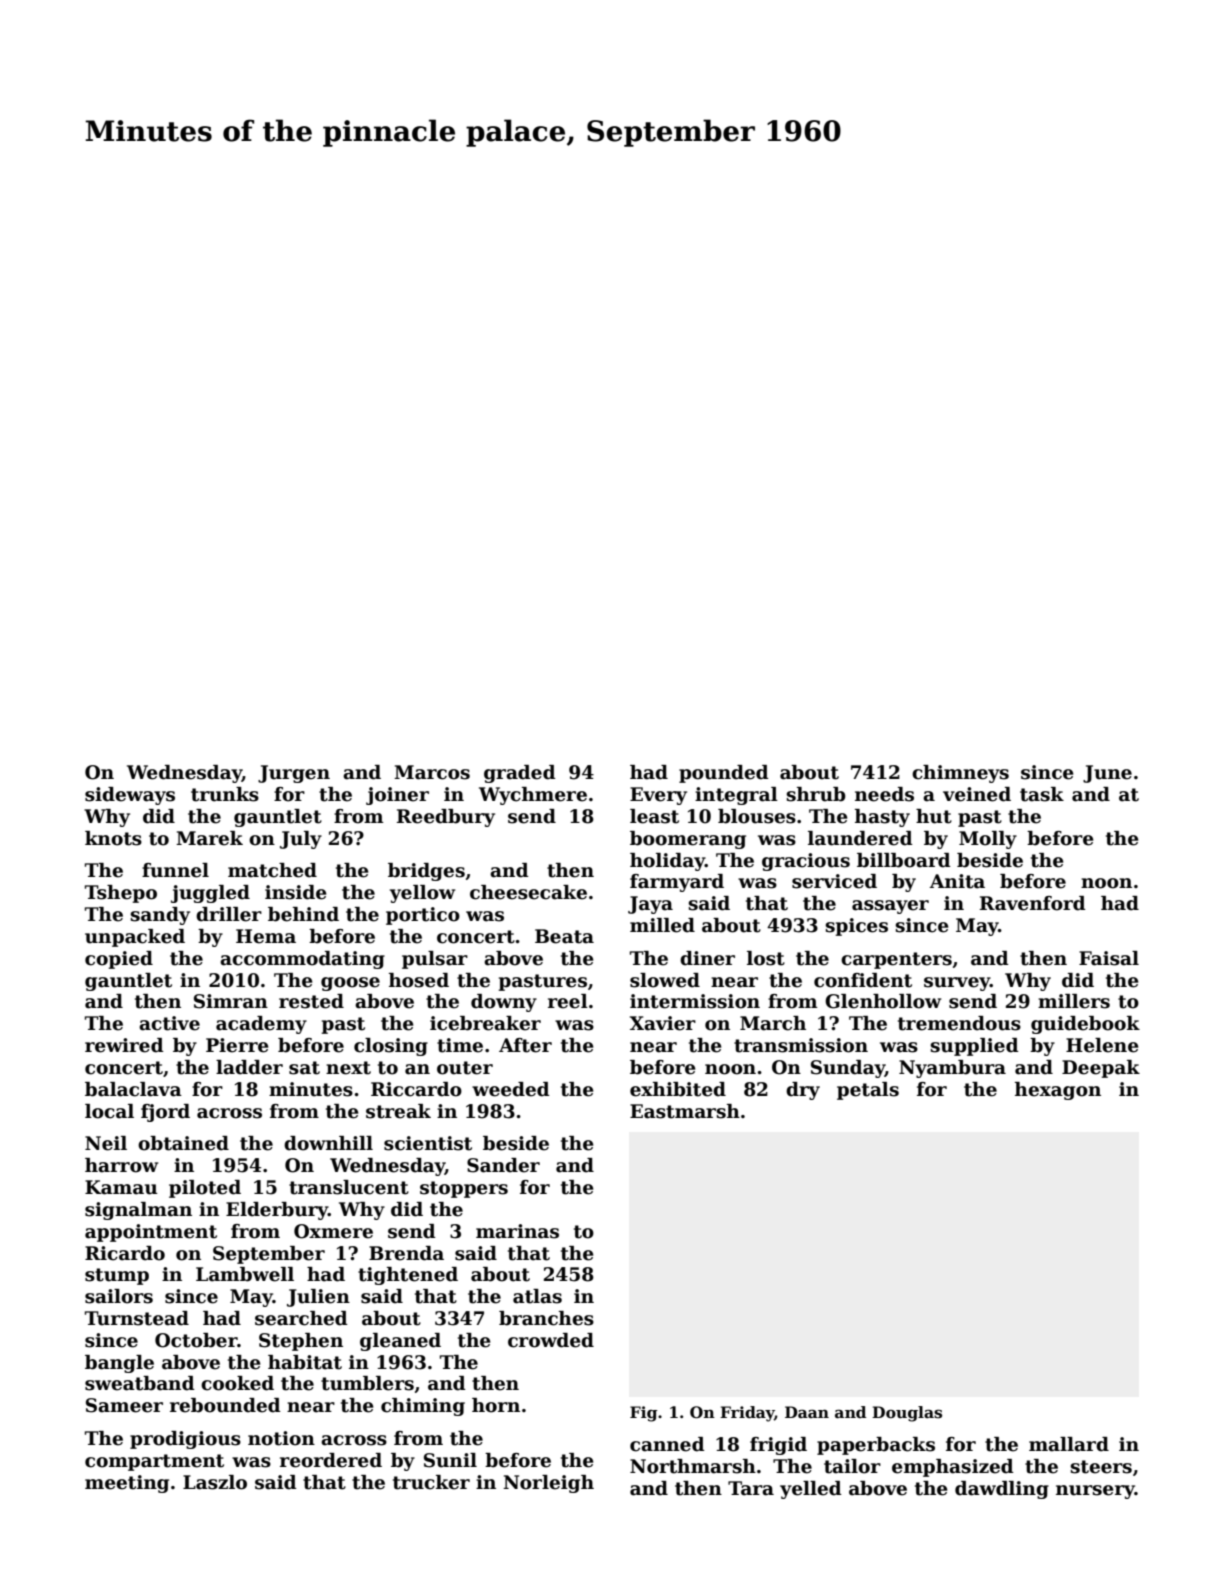 This image has width=1224, height=1584. What do you see at coordinates (953, 1468) in the image?
I see `emphasized` at bounding box center [953, 1468].
